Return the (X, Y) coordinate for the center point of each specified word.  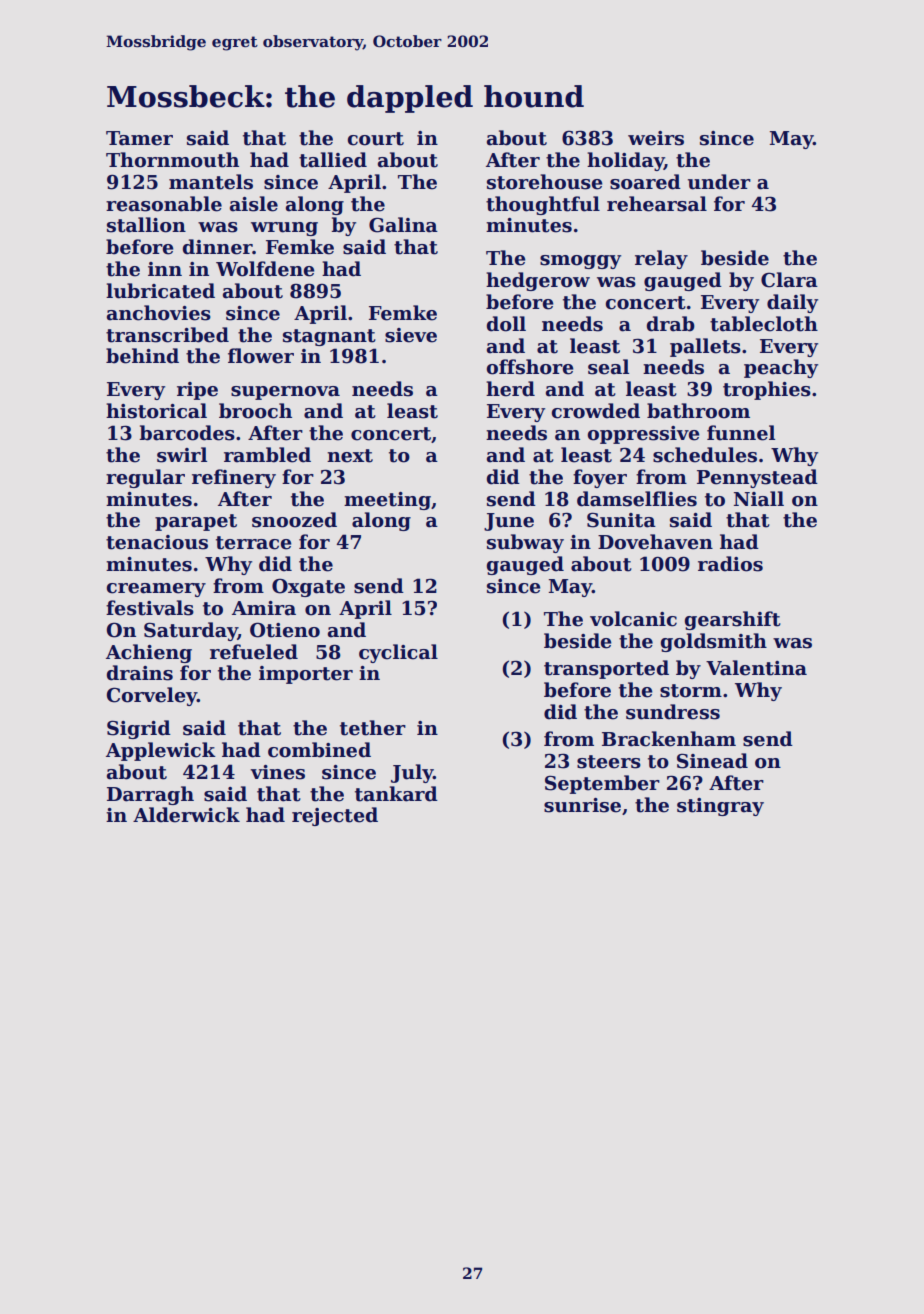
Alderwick (186, 815)
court (376, 139)
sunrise (582, 805)
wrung (284, 229)
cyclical (398, 653)
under (719, 182)
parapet (196, 522)
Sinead (712, 761)
